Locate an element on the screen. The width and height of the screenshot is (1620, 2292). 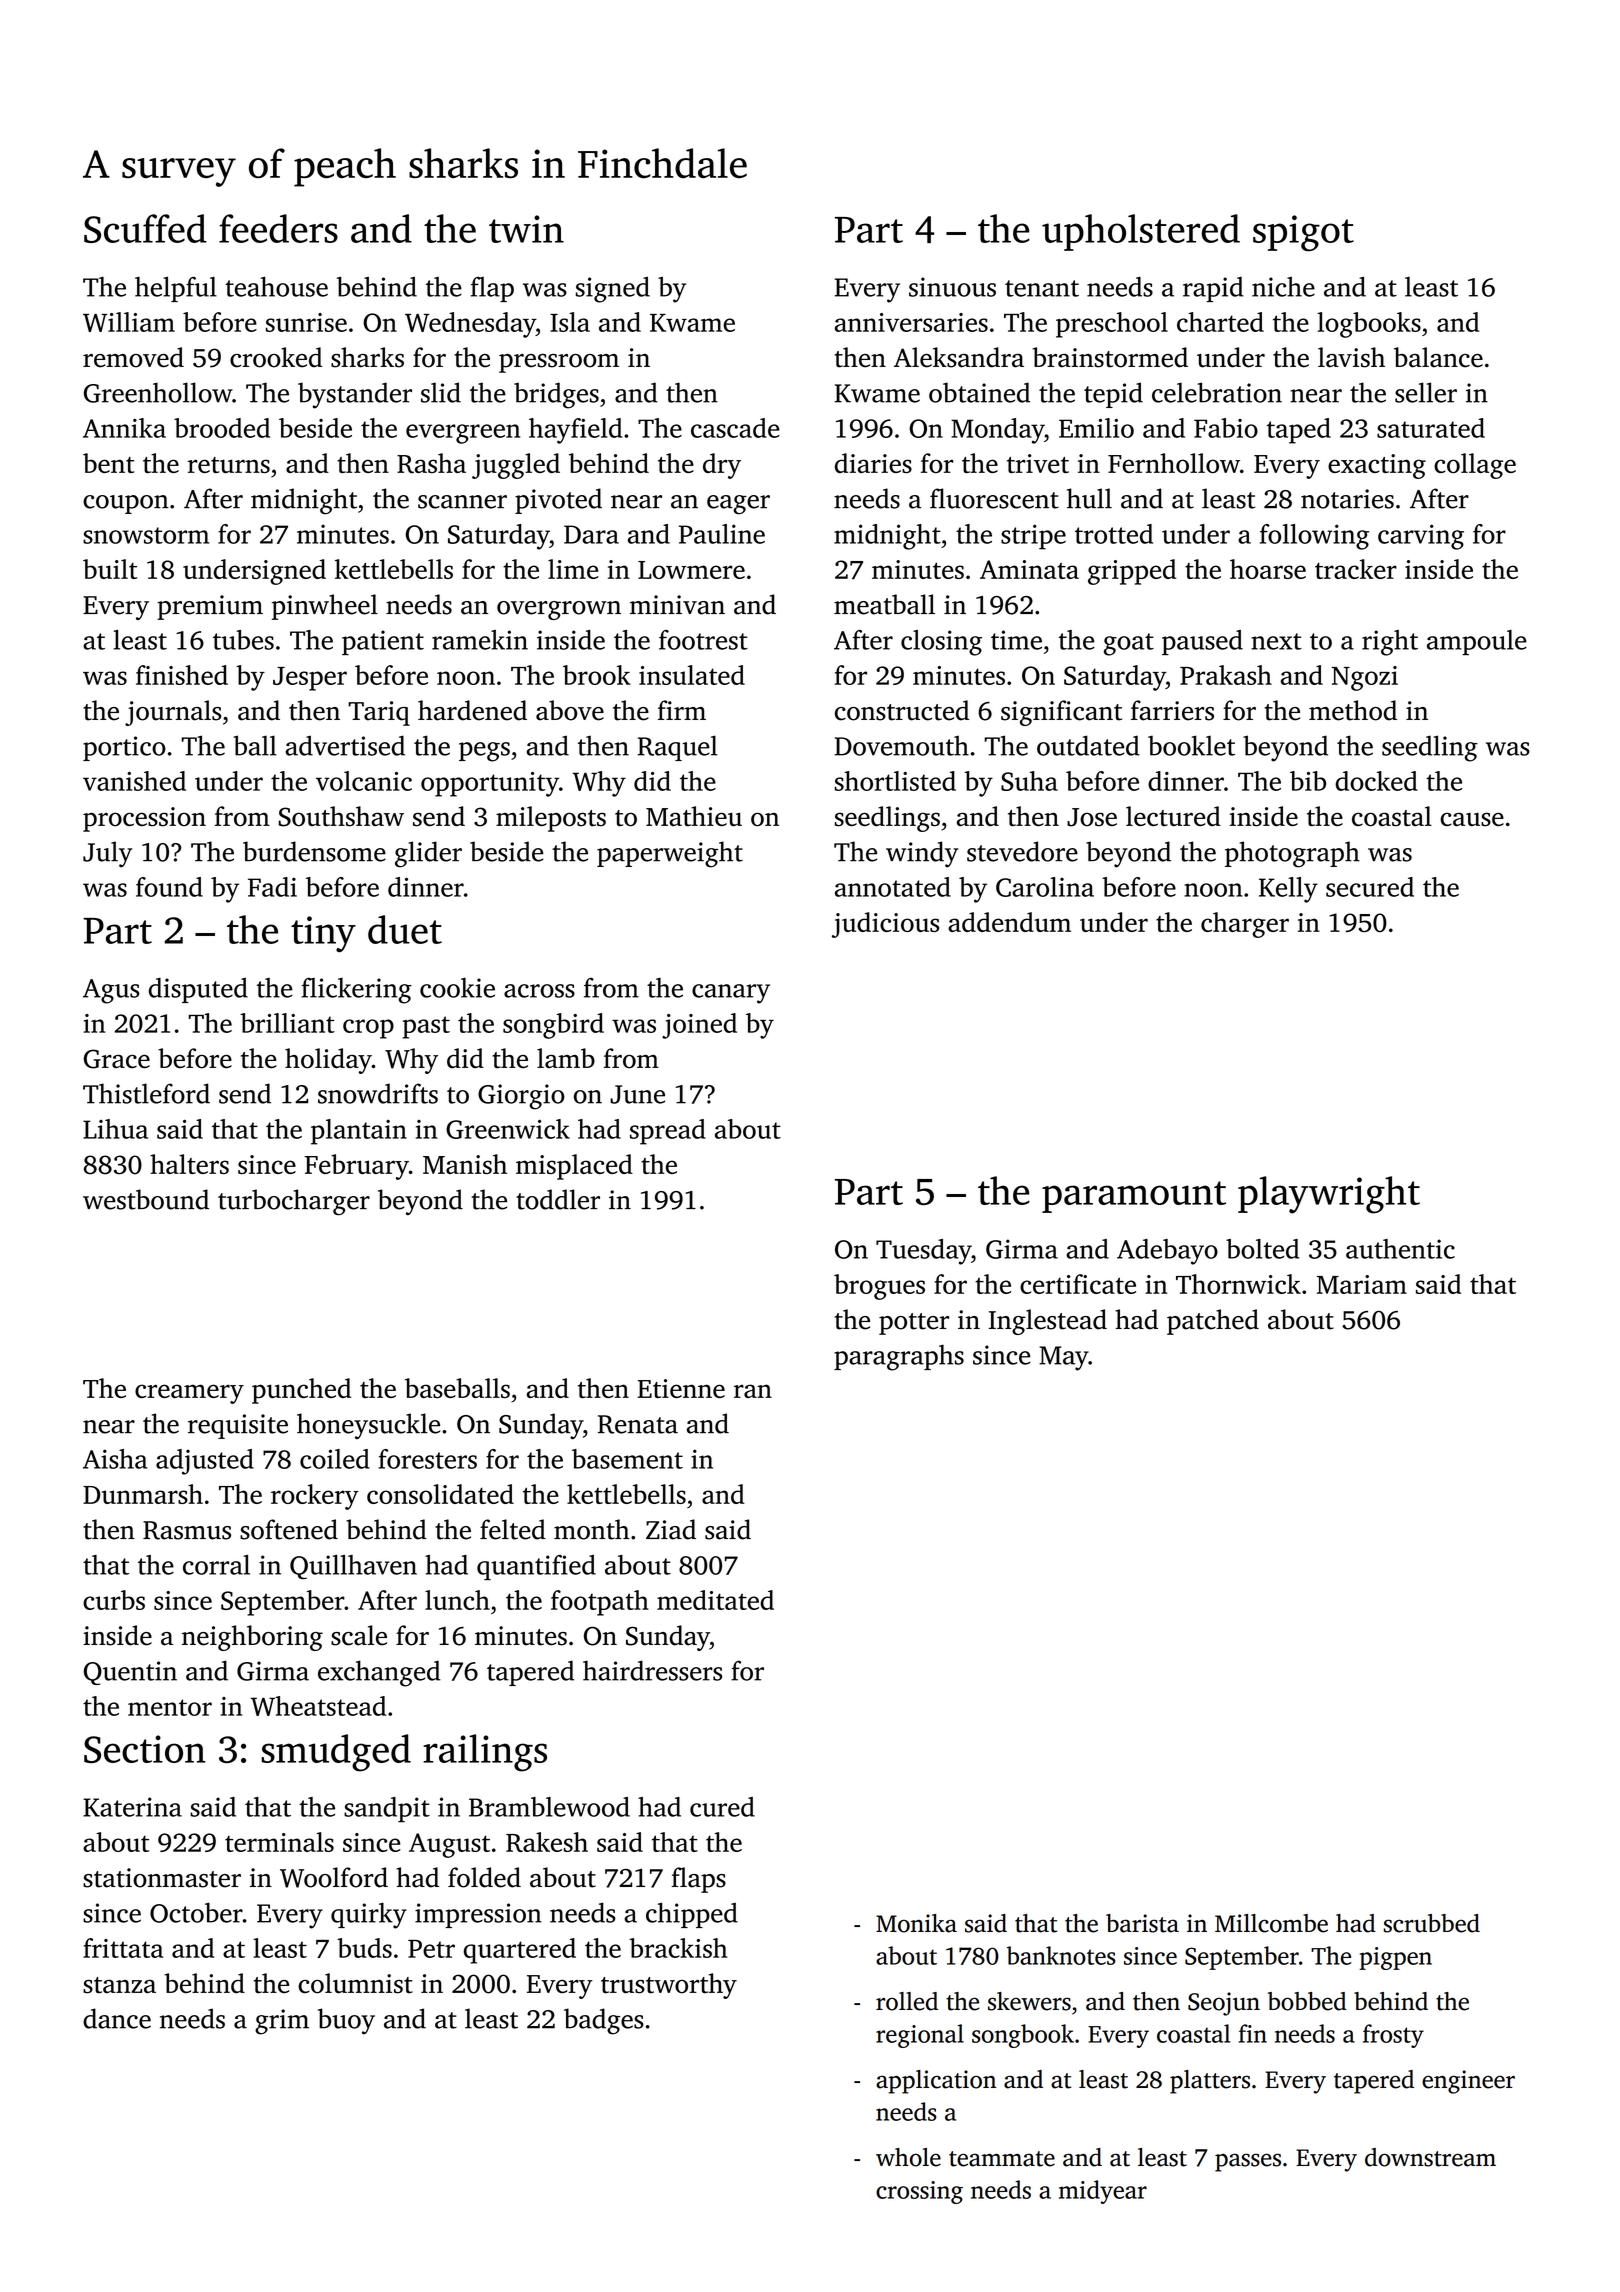
Etienne is located at coordinates (681, 1388).
